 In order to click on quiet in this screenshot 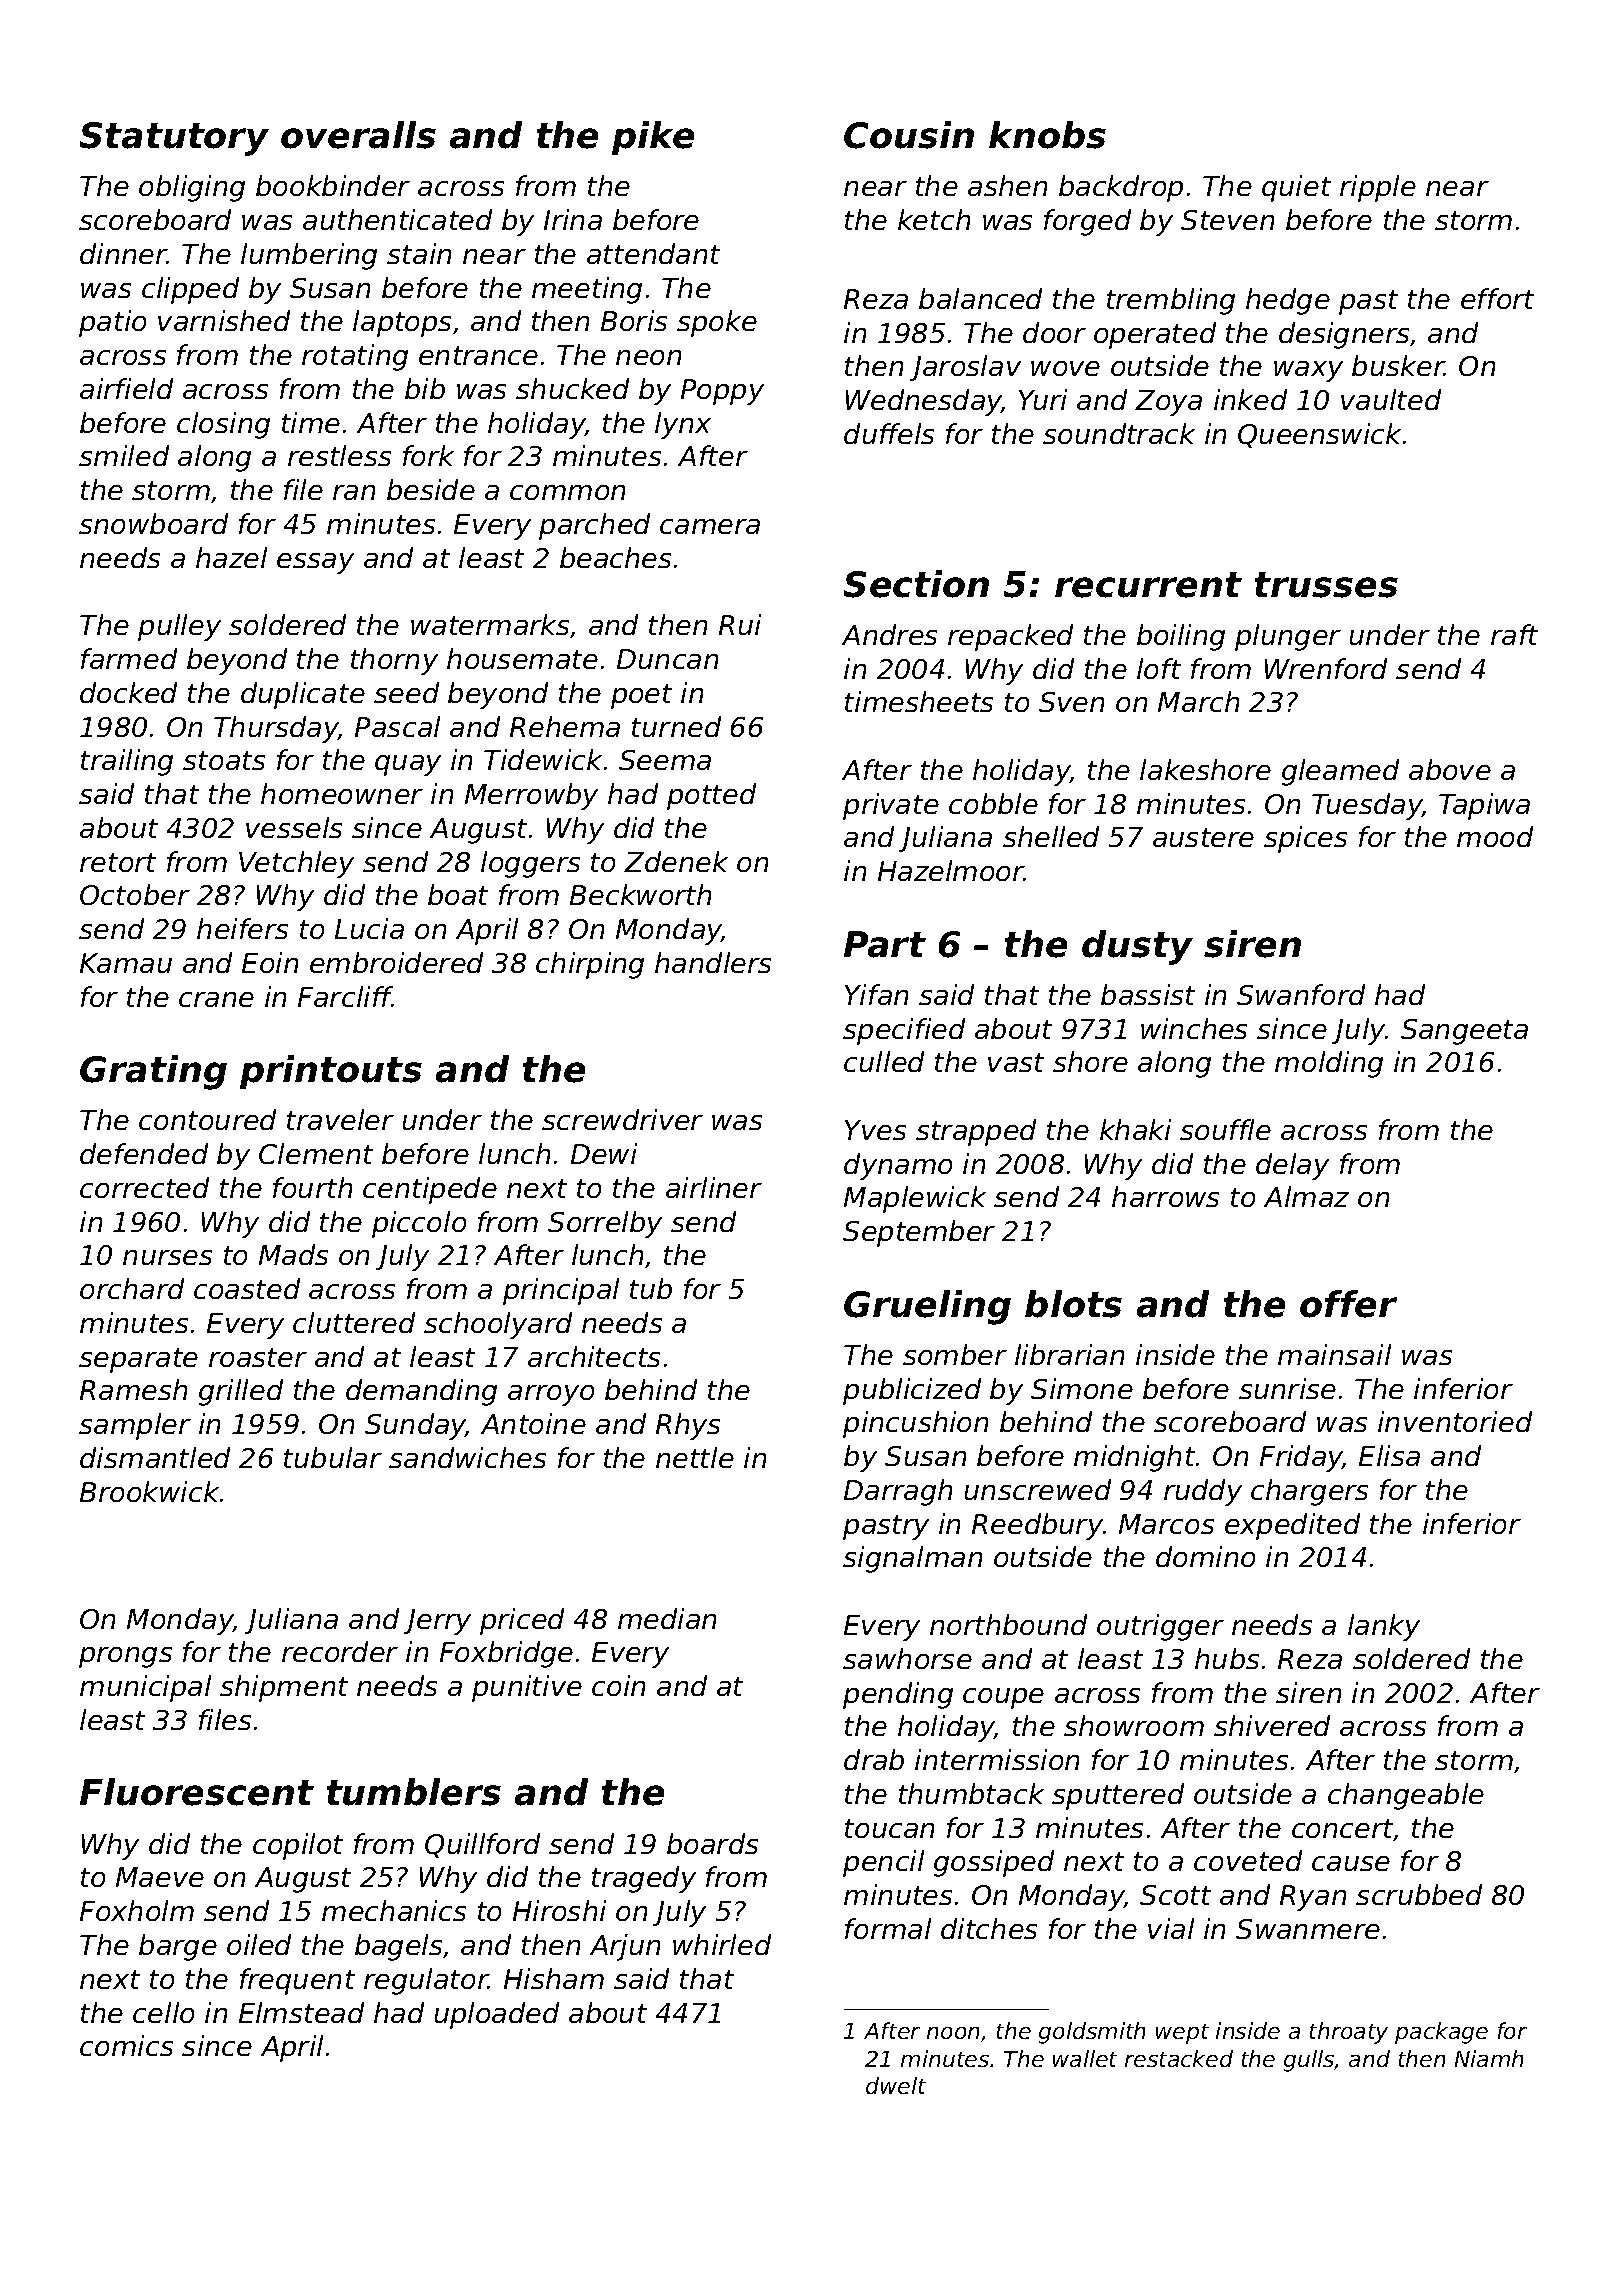, I will do `click(1296, 188)`.
